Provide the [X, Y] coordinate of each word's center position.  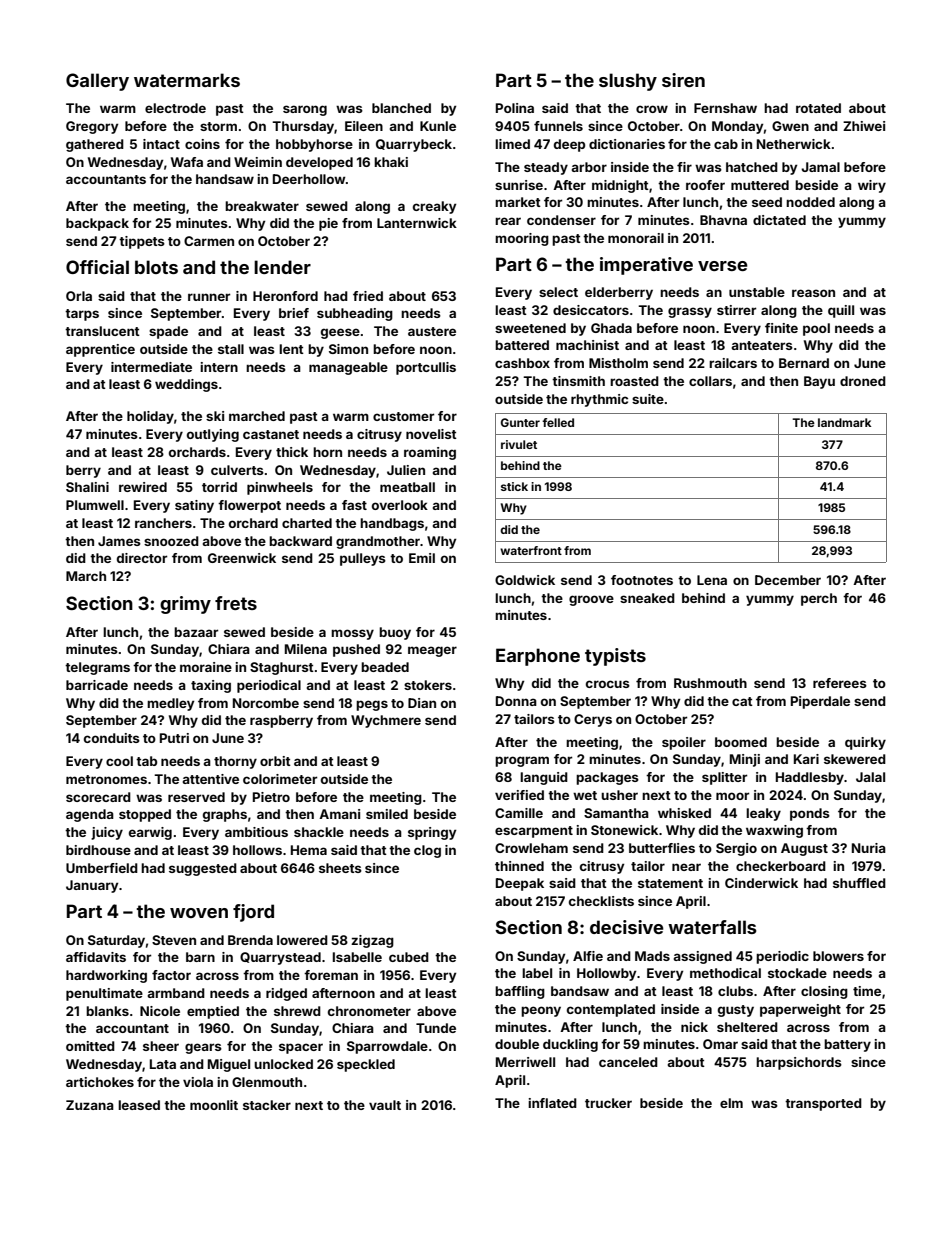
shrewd [297, 1011]
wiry [872, 186]
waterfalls [712, 927]
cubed [409, 957]
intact [161, 144]
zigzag [372, 941]
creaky [434, 207]
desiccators [591, 310]
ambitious [256, 832]
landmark [844, 422]
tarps [82, 315]
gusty [736, 1011]
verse [723, 266]
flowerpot [249, 506]
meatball [407, 487]
